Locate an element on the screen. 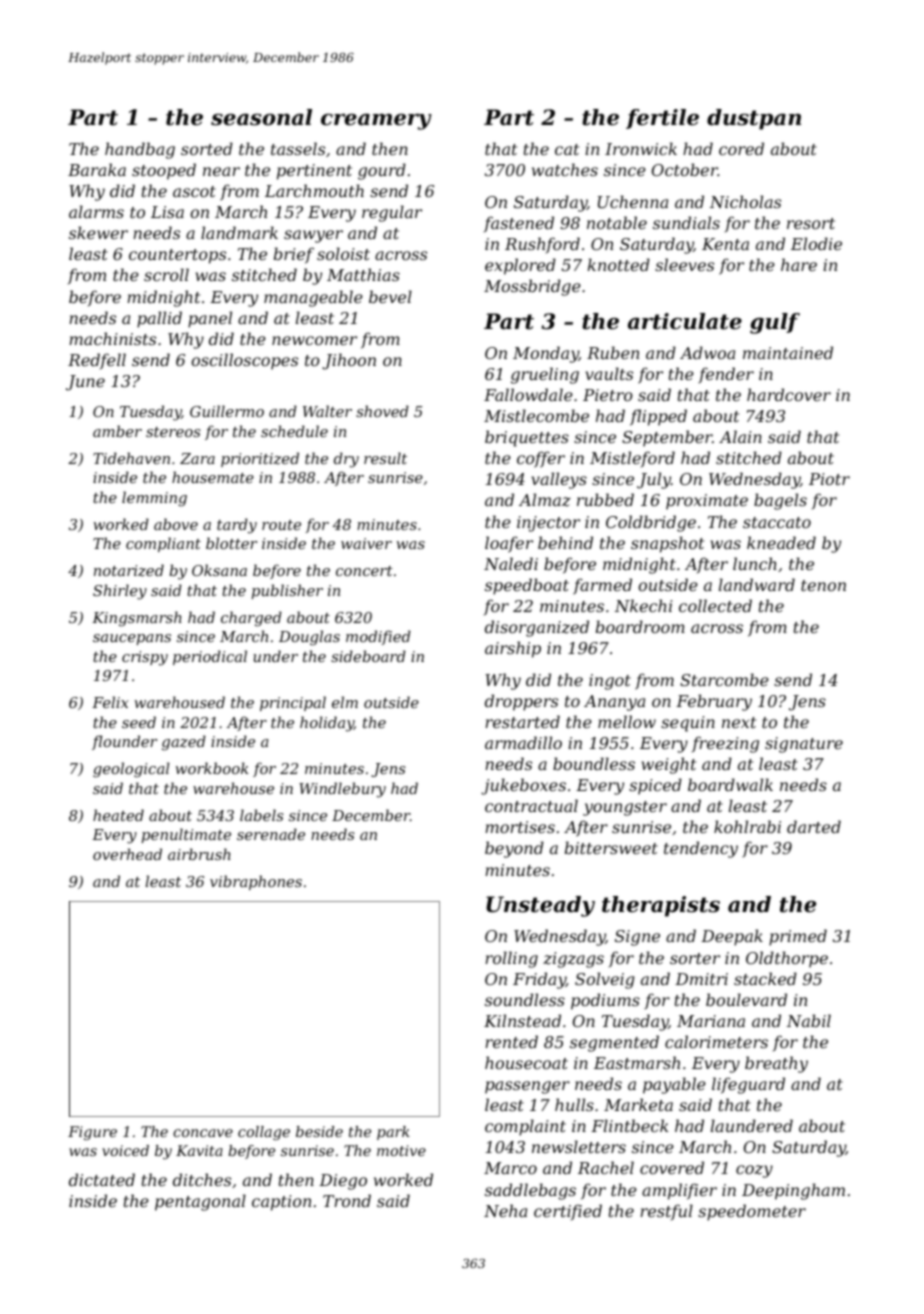  Guillermo is located at coordinates (227, 411).
